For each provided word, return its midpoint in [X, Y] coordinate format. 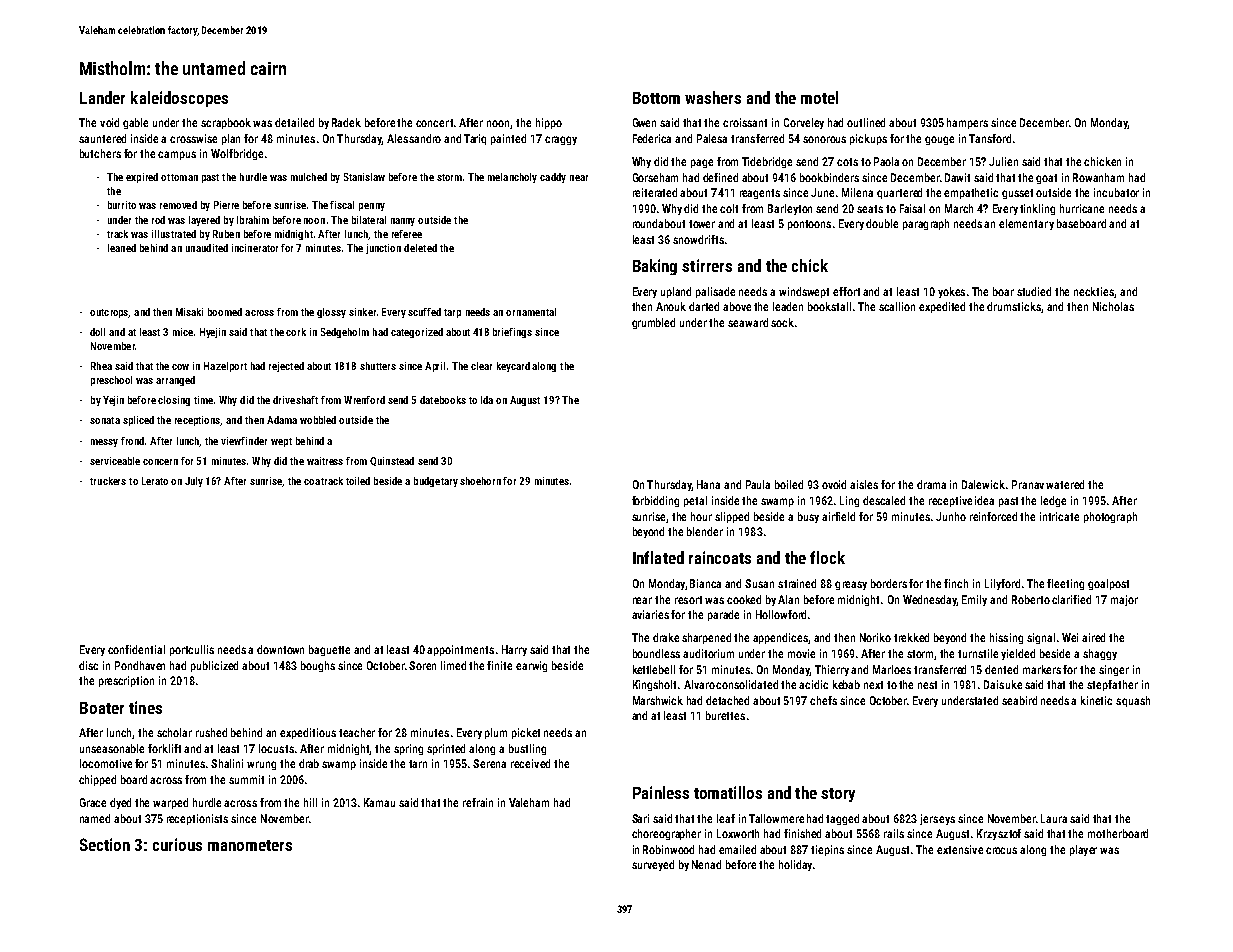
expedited [942, 307]
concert [434, 123]
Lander [102, 97]
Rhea [101, 366]
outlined [866, 122]
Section [105, 844]
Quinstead [392, 461]
